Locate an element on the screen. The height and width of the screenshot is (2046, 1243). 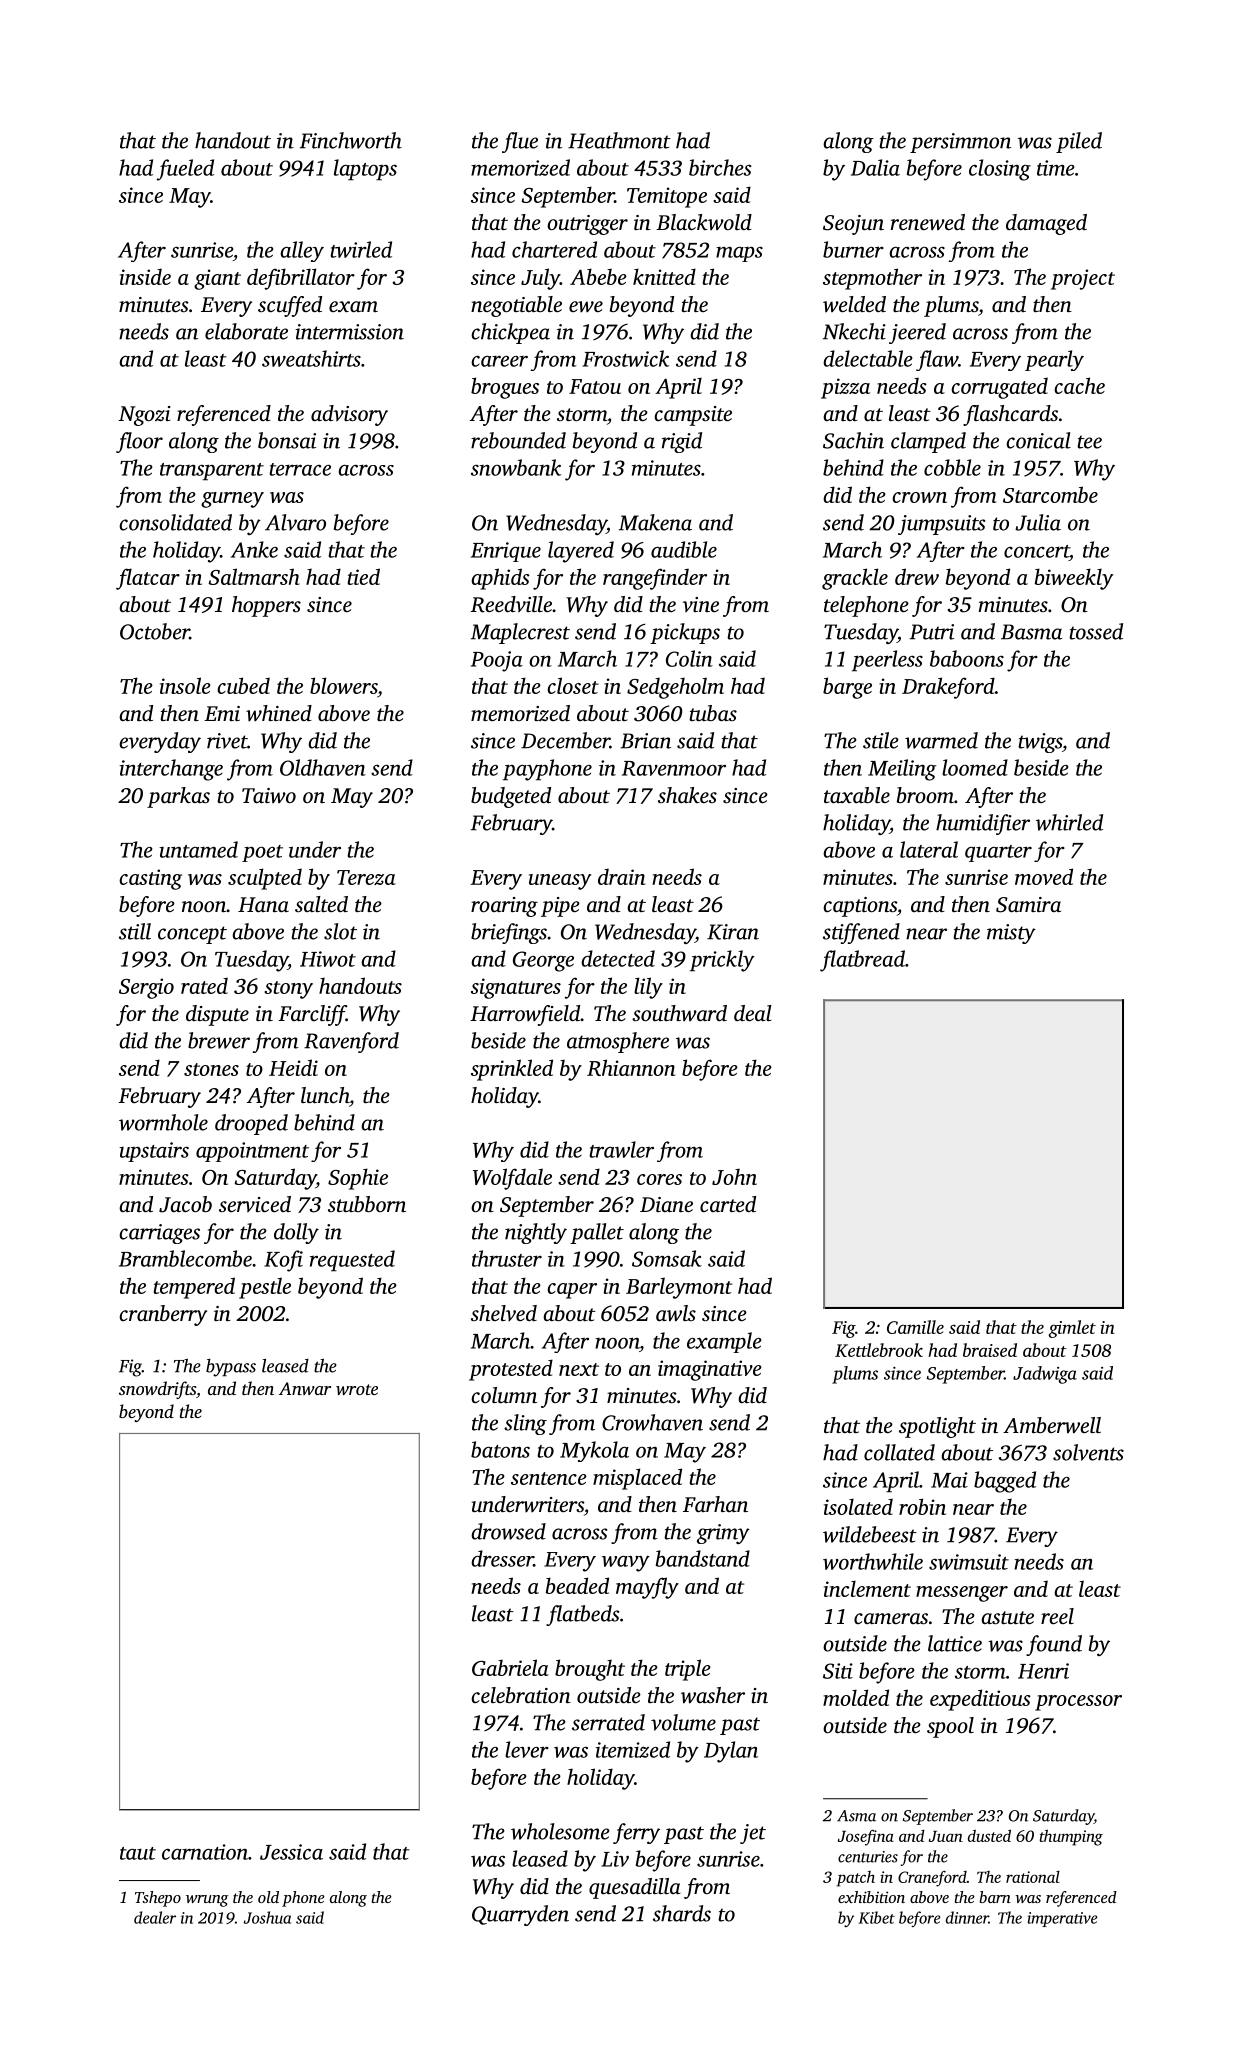
wrung is located at coordinates (207, 1901).
